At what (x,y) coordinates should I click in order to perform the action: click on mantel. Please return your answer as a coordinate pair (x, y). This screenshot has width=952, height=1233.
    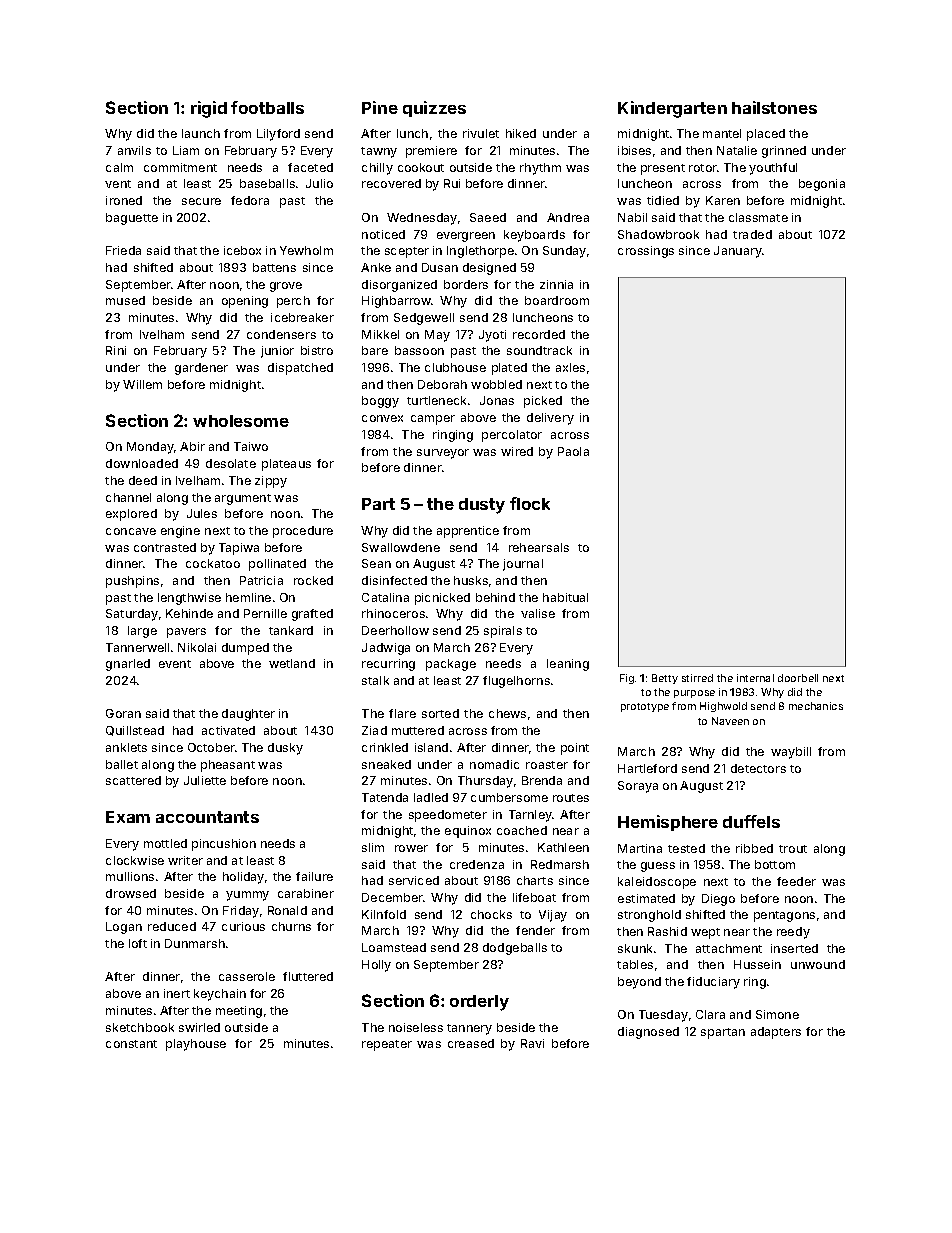
    Looking at the image, I should click on (722, 133).
